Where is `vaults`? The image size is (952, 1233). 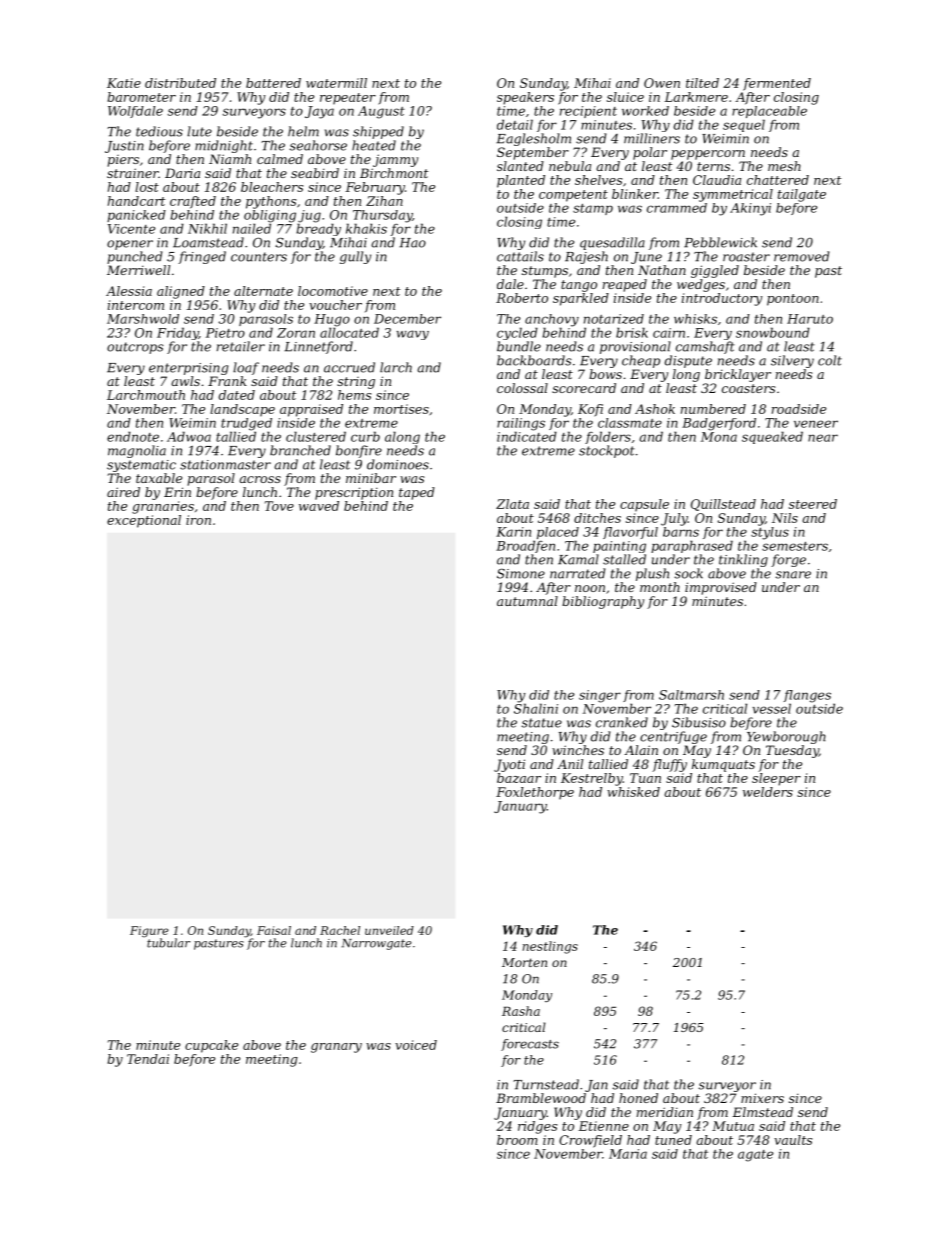 vaults is located at coordinates (793, 1140).
